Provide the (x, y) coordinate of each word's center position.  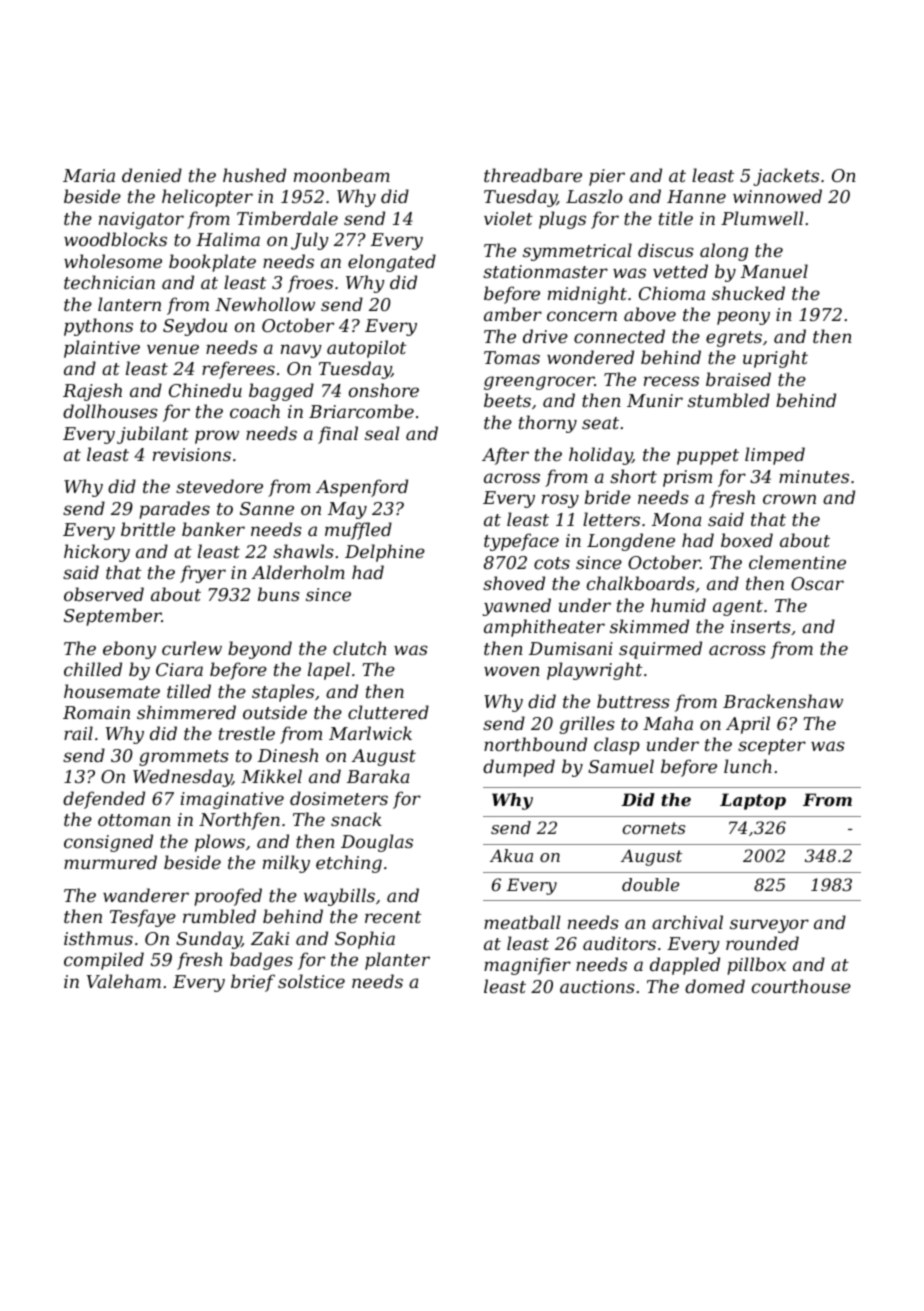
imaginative (232, 800)
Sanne (267, 508)
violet (508, 218)
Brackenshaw (783, 701)
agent (738, 608)
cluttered (388, 712)
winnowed (777, 196)
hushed (254, 175)
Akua (511, 855)
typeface (521, 542)
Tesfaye (143, 918)
